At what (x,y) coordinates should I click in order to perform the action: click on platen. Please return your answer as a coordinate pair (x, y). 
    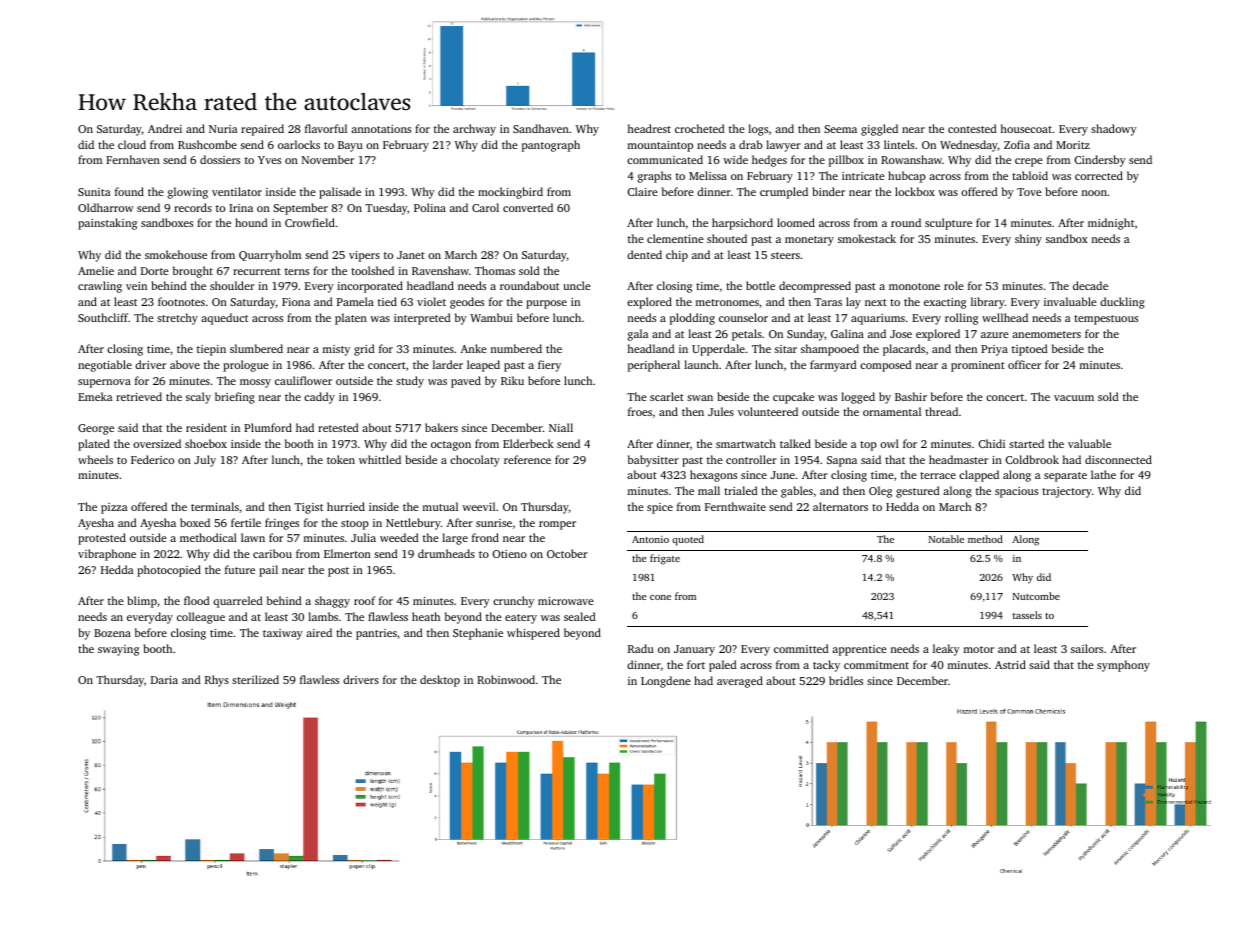
    Looking at the image, I should click on (351, 319).
